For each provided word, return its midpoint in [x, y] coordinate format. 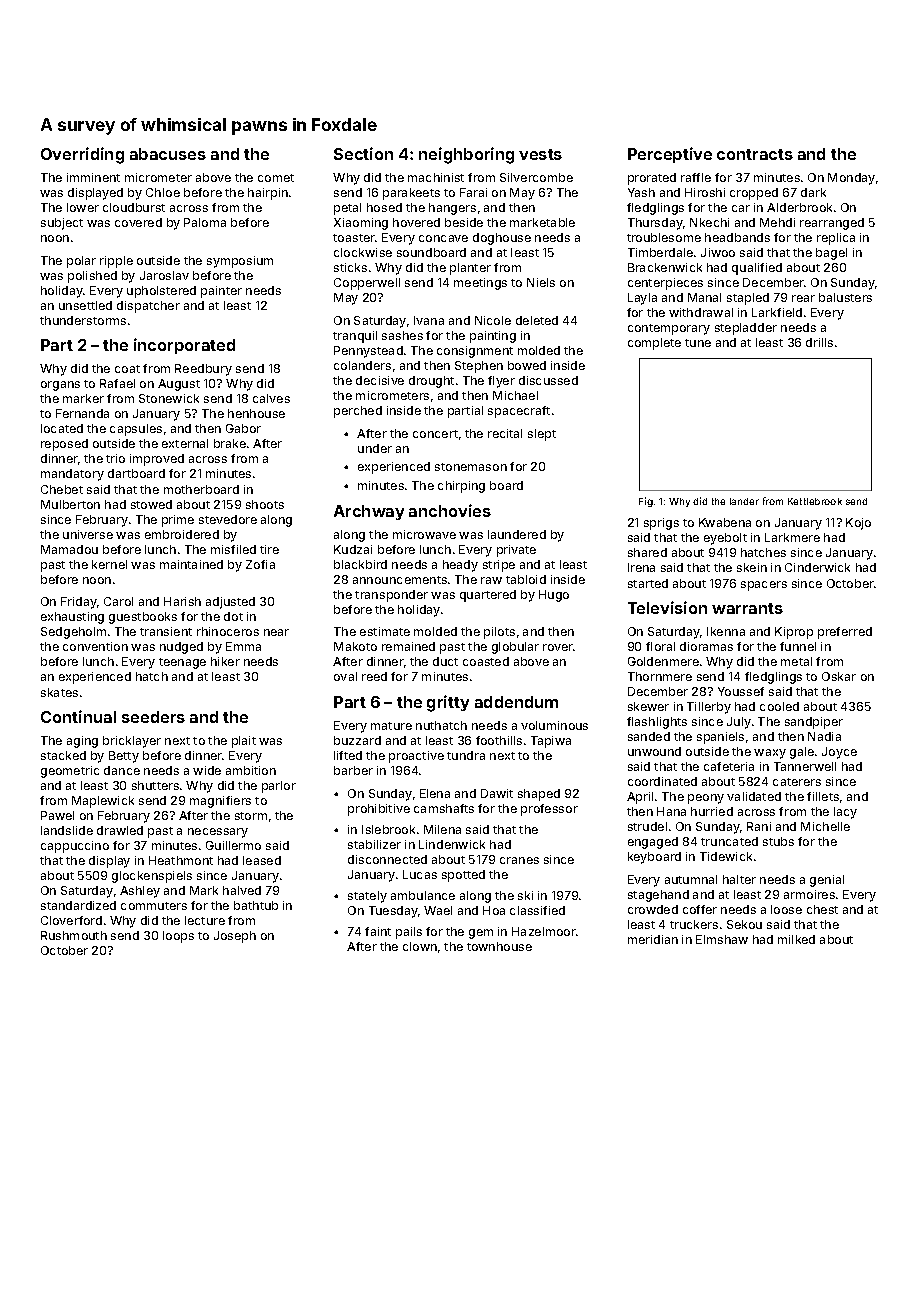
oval [345, 676]
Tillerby [709, 708]
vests [540, 154]
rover [558, 647]
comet [276, 178]
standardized [78, 905]
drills [819, 342]
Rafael [117, 383]
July [739, 723]
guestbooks [143, 618]
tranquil [355, 337]
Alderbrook [799, 207]
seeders [153, 717]
